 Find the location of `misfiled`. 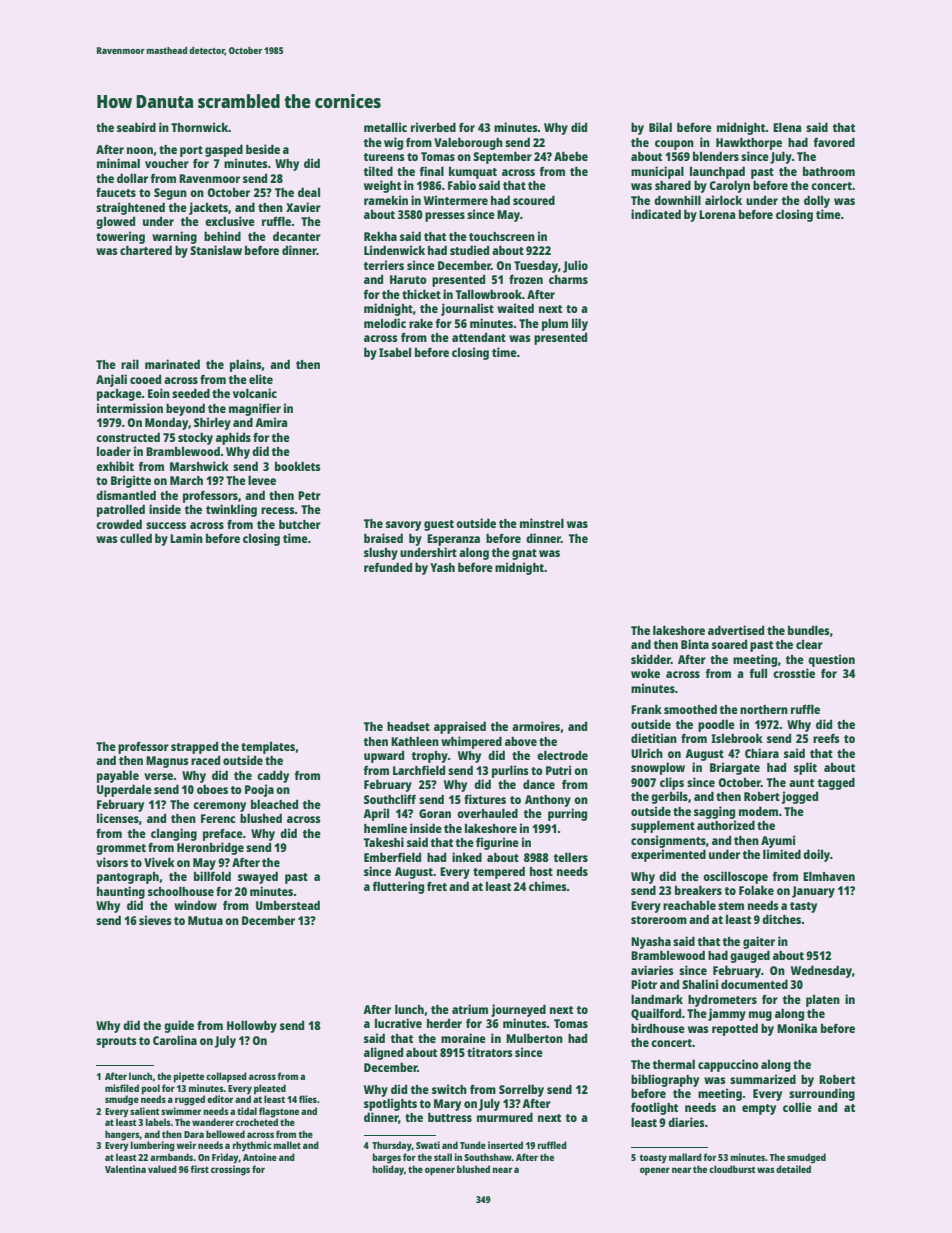

misfiled is located at coordinates (122, 1088).
